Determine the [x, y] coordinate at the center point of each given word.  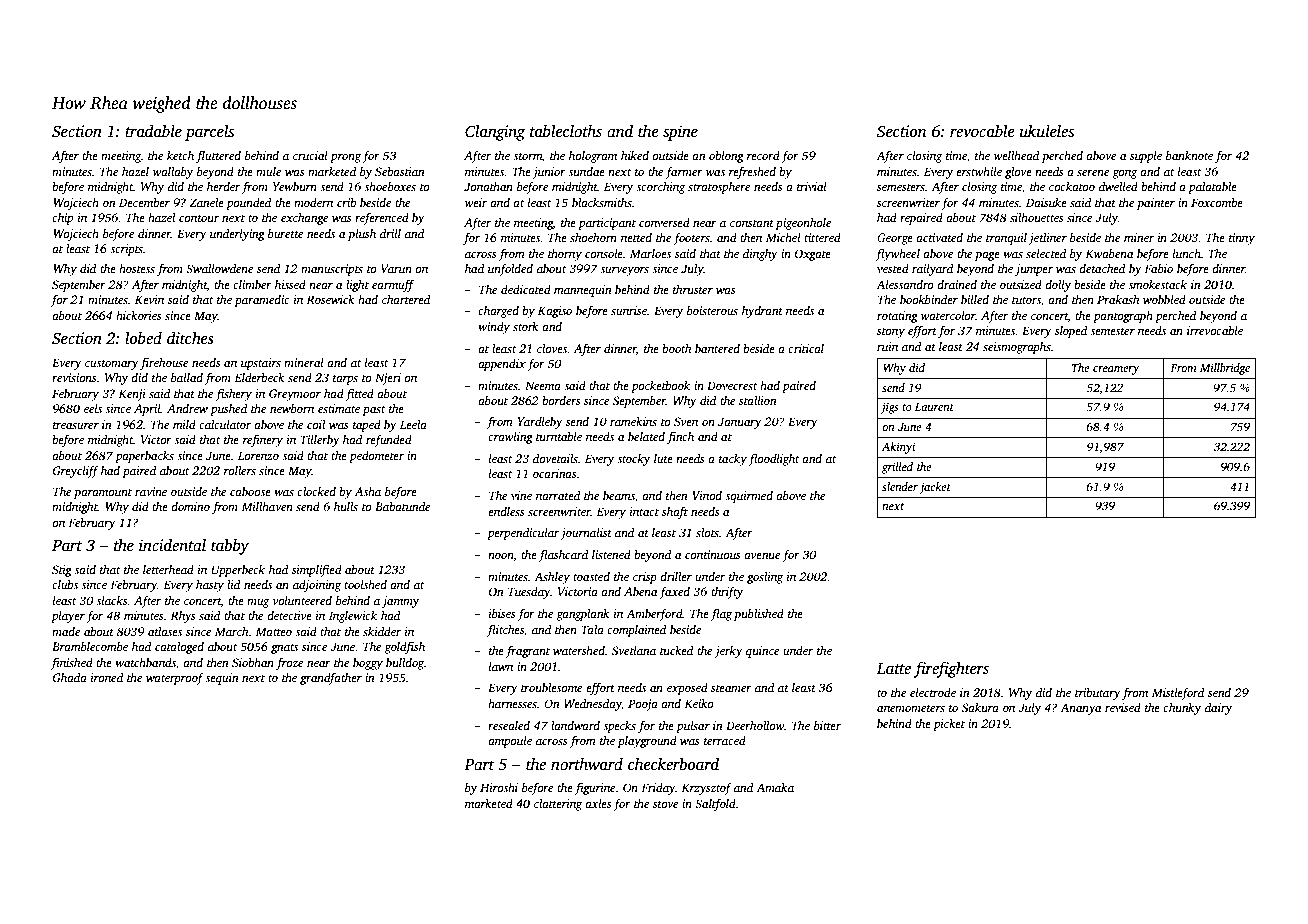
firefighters [951, 669]
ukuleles [1047, 131]
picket [949, 725]
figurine [595, 788]
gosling [765, 578]
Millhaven [267, 506]
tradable [153, 131]
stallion [758, 400]
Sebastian [400, 171]
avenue [762, 556]
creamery [1116, 370]
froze [289, 664]
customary [112, 365]
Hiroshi [499, 787]
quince [762, 652]
